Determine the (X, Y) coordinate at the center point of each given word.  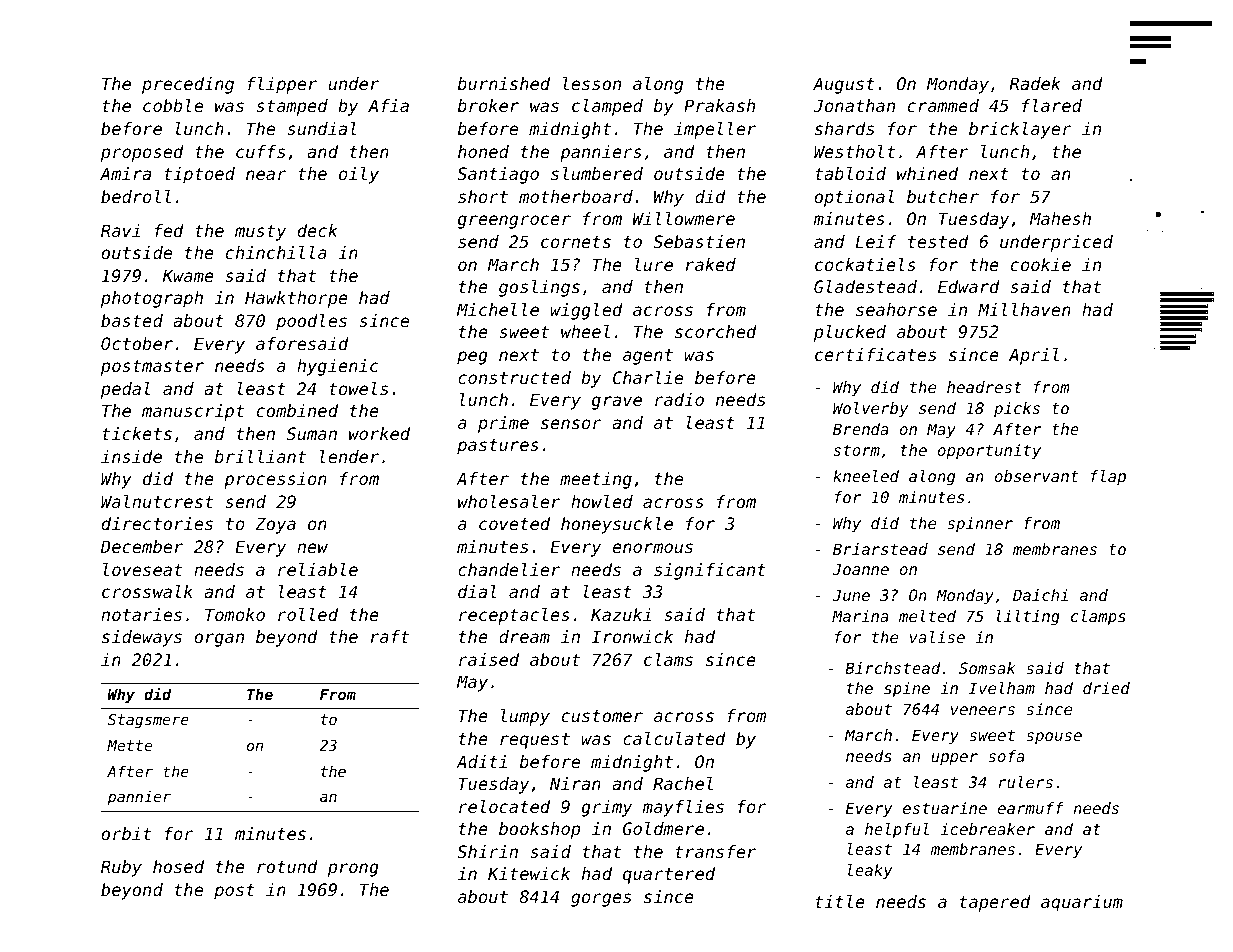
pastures (498, 447)
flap (1108, 477)
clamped (607, 107)
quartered (669, 875)
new (312, 548)
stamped (292, 107)
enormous (653, 548)
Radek (1034, 83)
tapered (995, 903)
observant (1036, 476)
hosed (178, 866)
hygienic (338, 367)
